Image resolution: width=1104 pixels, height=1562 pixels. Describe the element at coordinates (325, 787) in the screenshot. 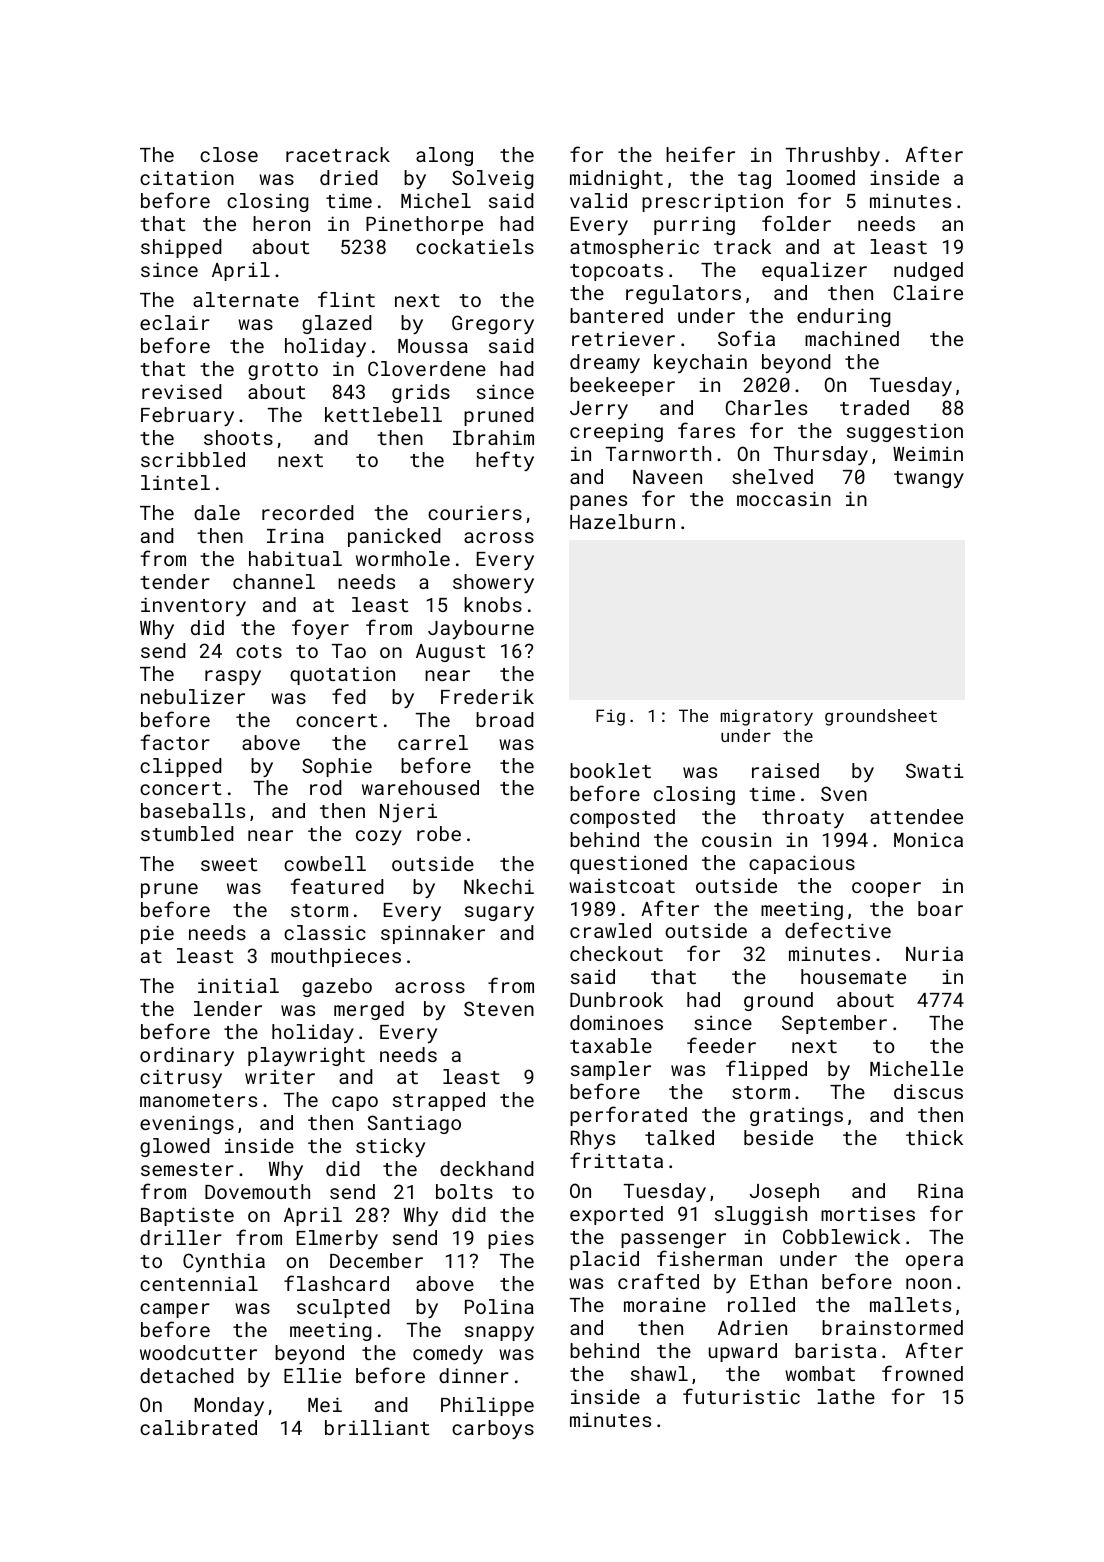

I see `rod` at that location.
